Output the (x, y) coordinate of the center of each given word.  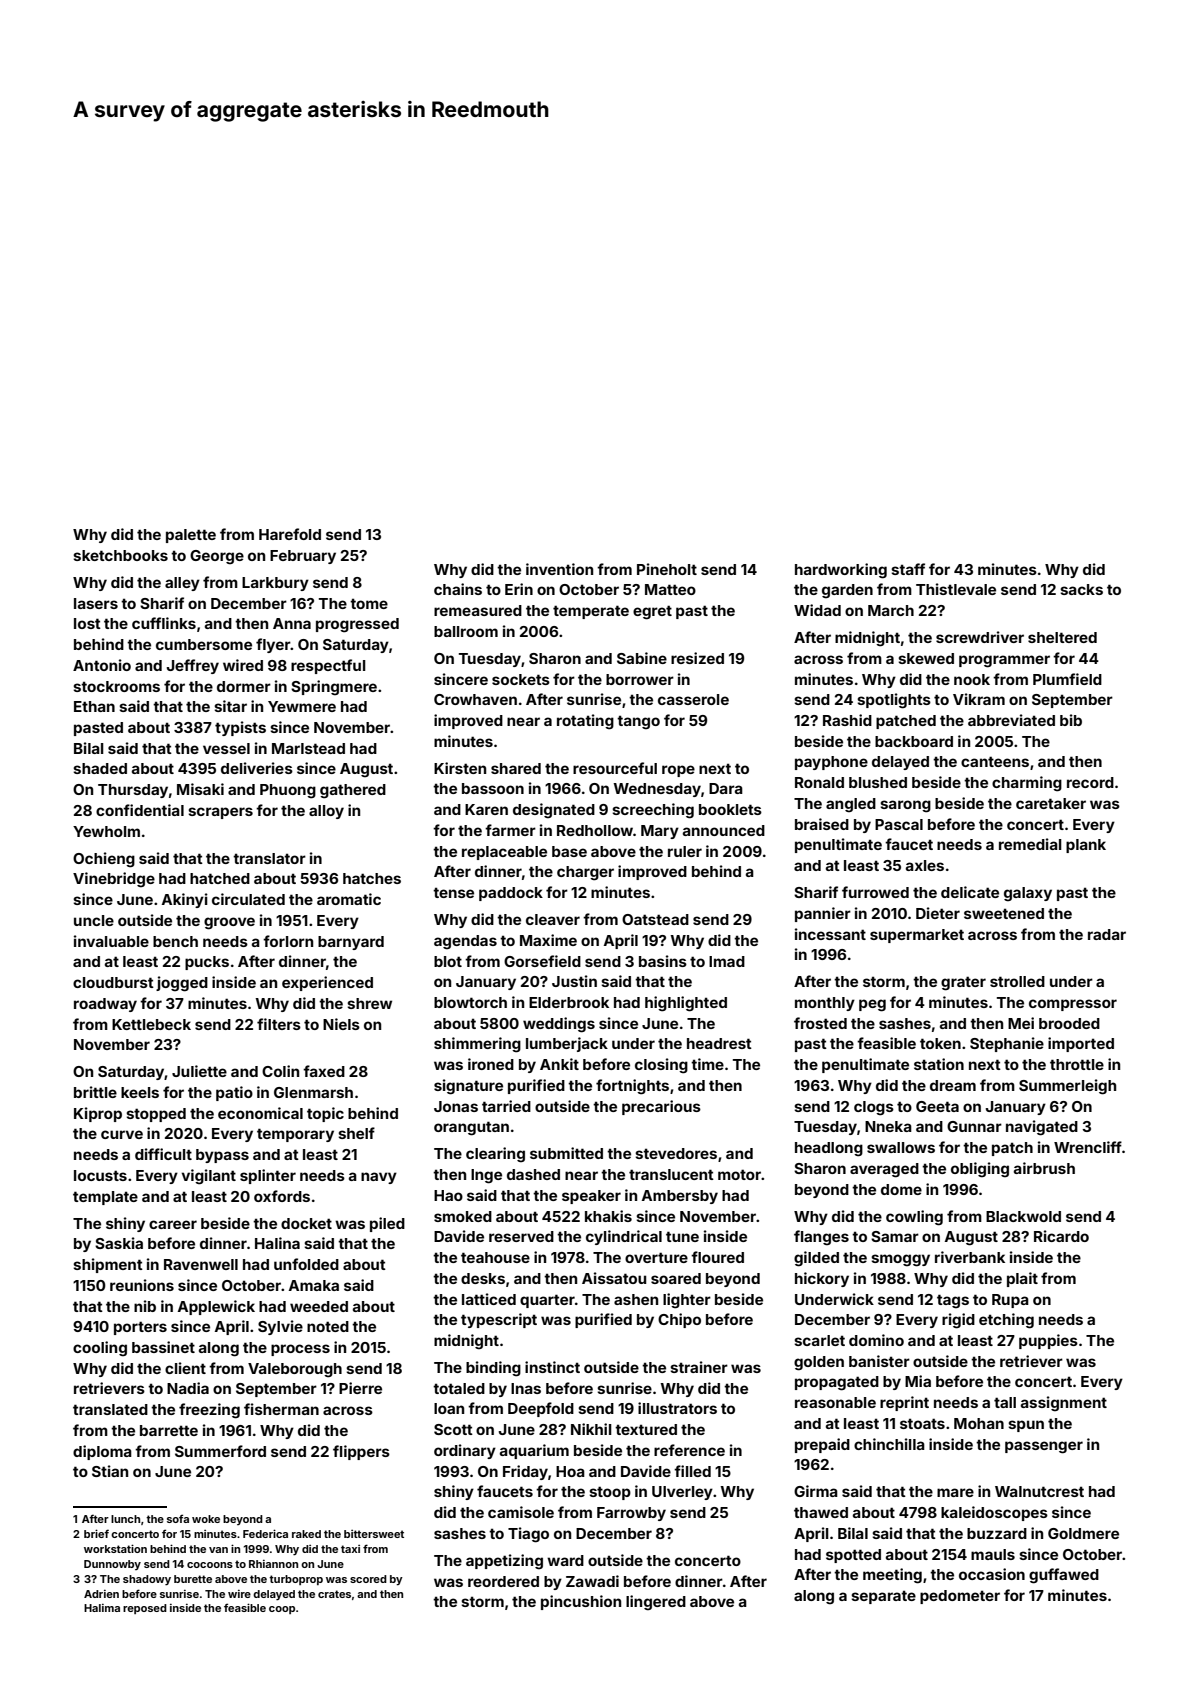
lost (87, 623)
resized (697, 658)
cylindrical (624, 1237)
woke (206, 1519)
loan (449, 1408)
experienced (327, 983)
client (185, 1368)
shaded (100, 768)
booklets (730, 809)
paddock (511, 894)
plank (1086, 846)
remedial (1030, 844)
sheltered (1062, 637)
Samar (895, 1236)
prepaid (822, 1445)
